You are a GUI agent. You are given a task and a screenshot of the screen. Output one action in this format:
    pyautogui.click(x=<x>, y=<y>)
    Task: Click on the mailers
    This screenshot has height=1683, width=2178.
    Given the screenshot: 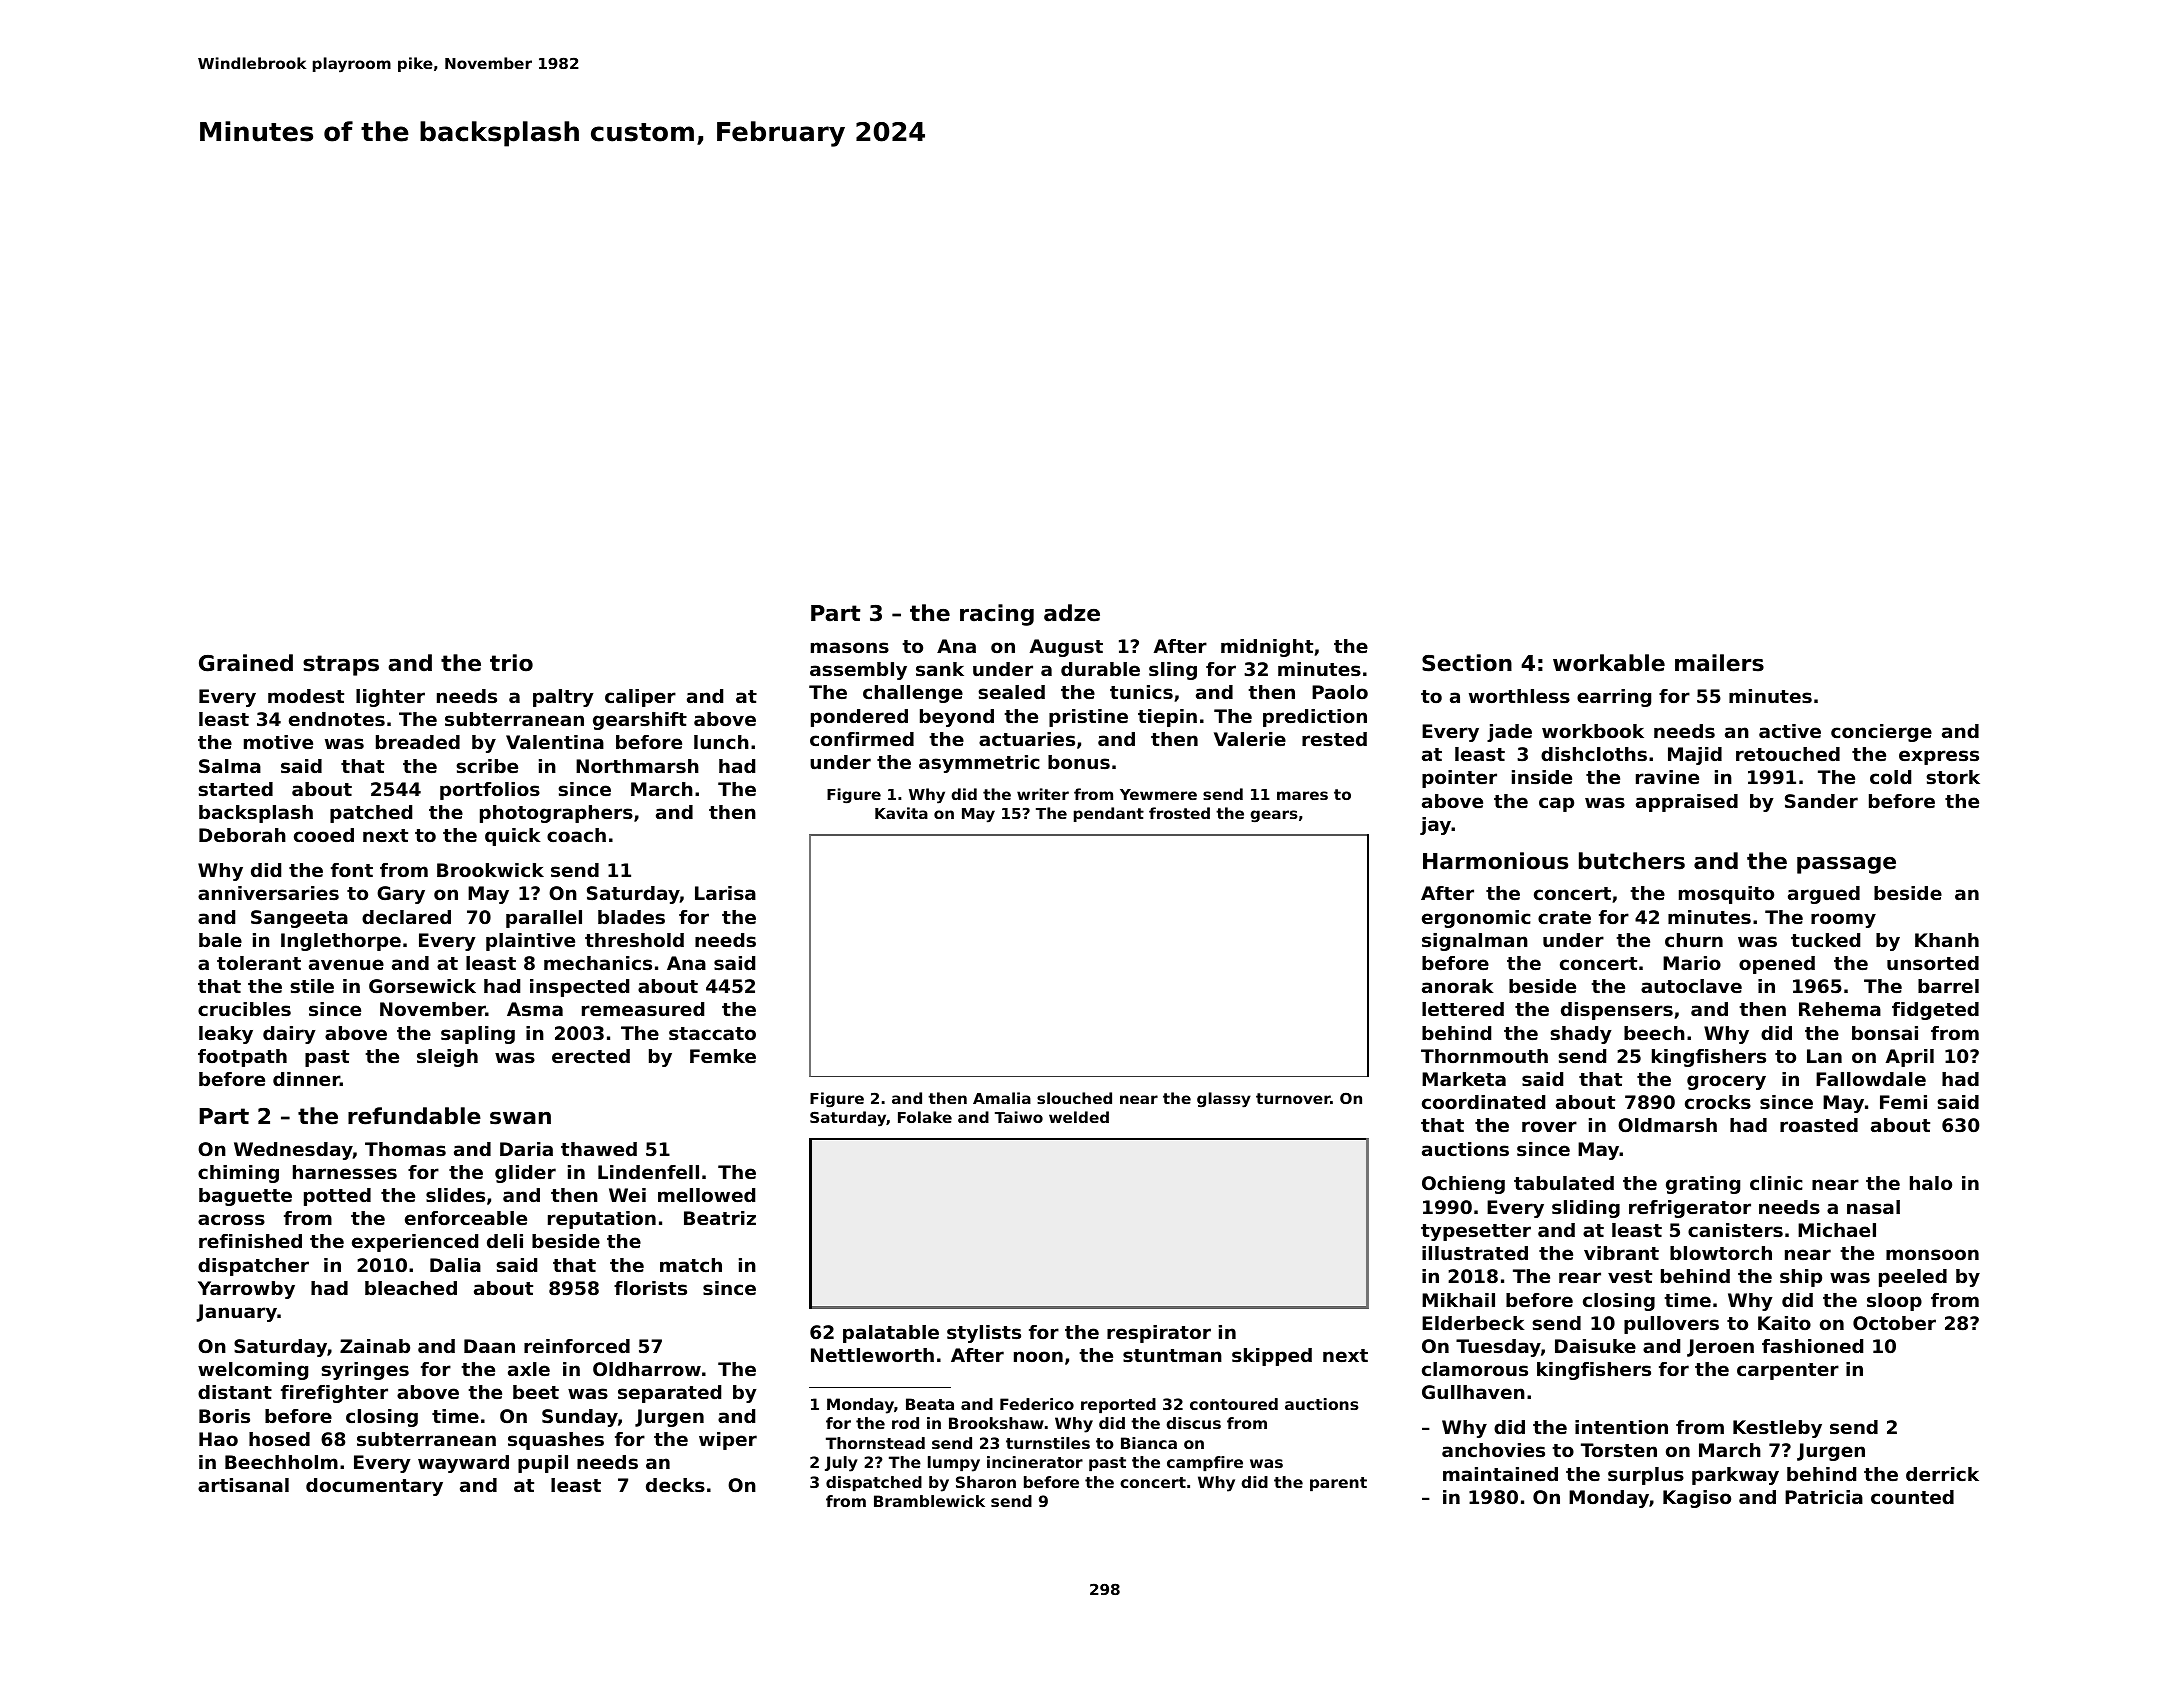 What is the action you would take?
    pyautogui.click(x=1719, y=663)
